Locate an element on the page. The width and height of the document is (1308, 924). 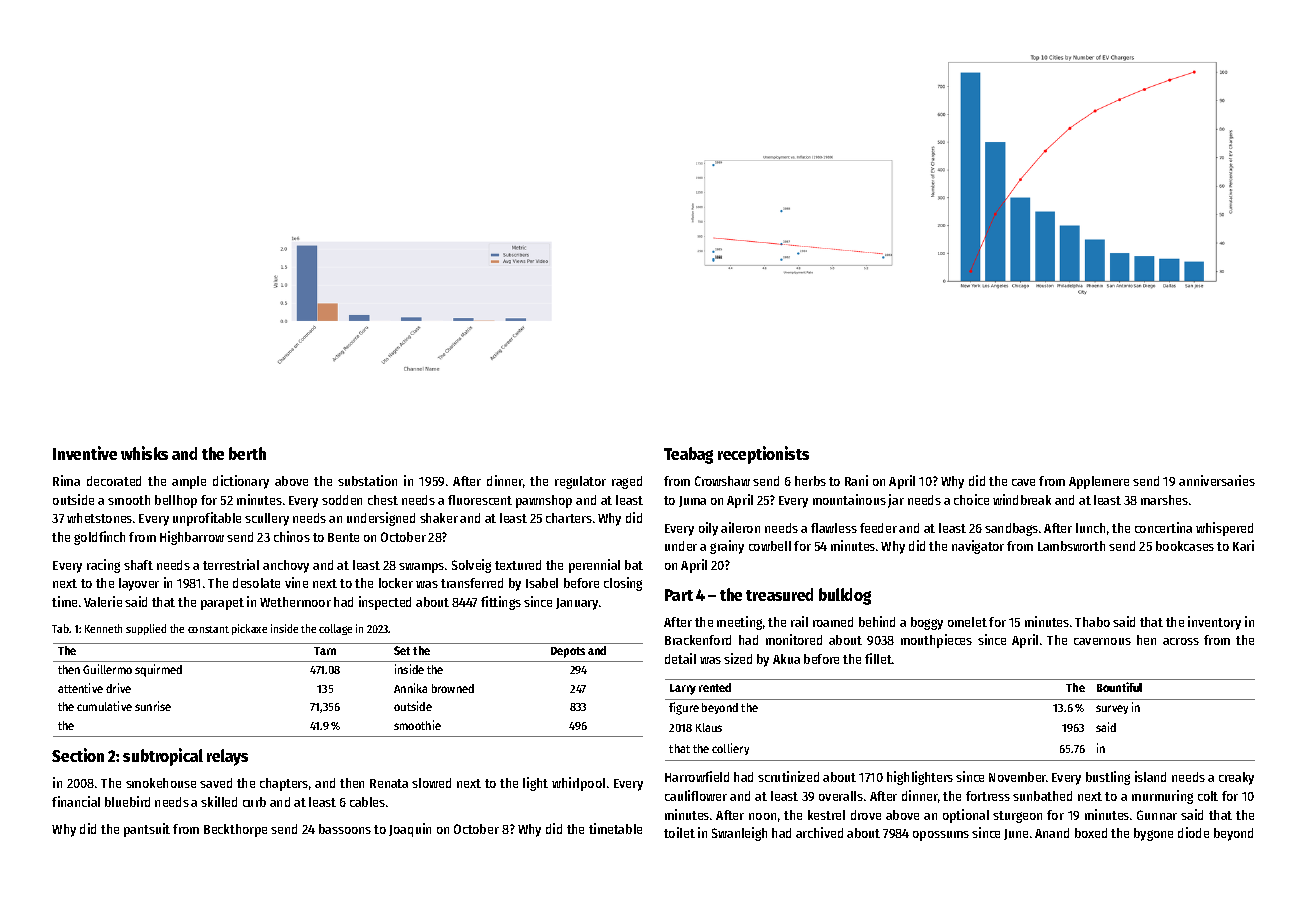
inventory is located at coordinates (1214, 623).
